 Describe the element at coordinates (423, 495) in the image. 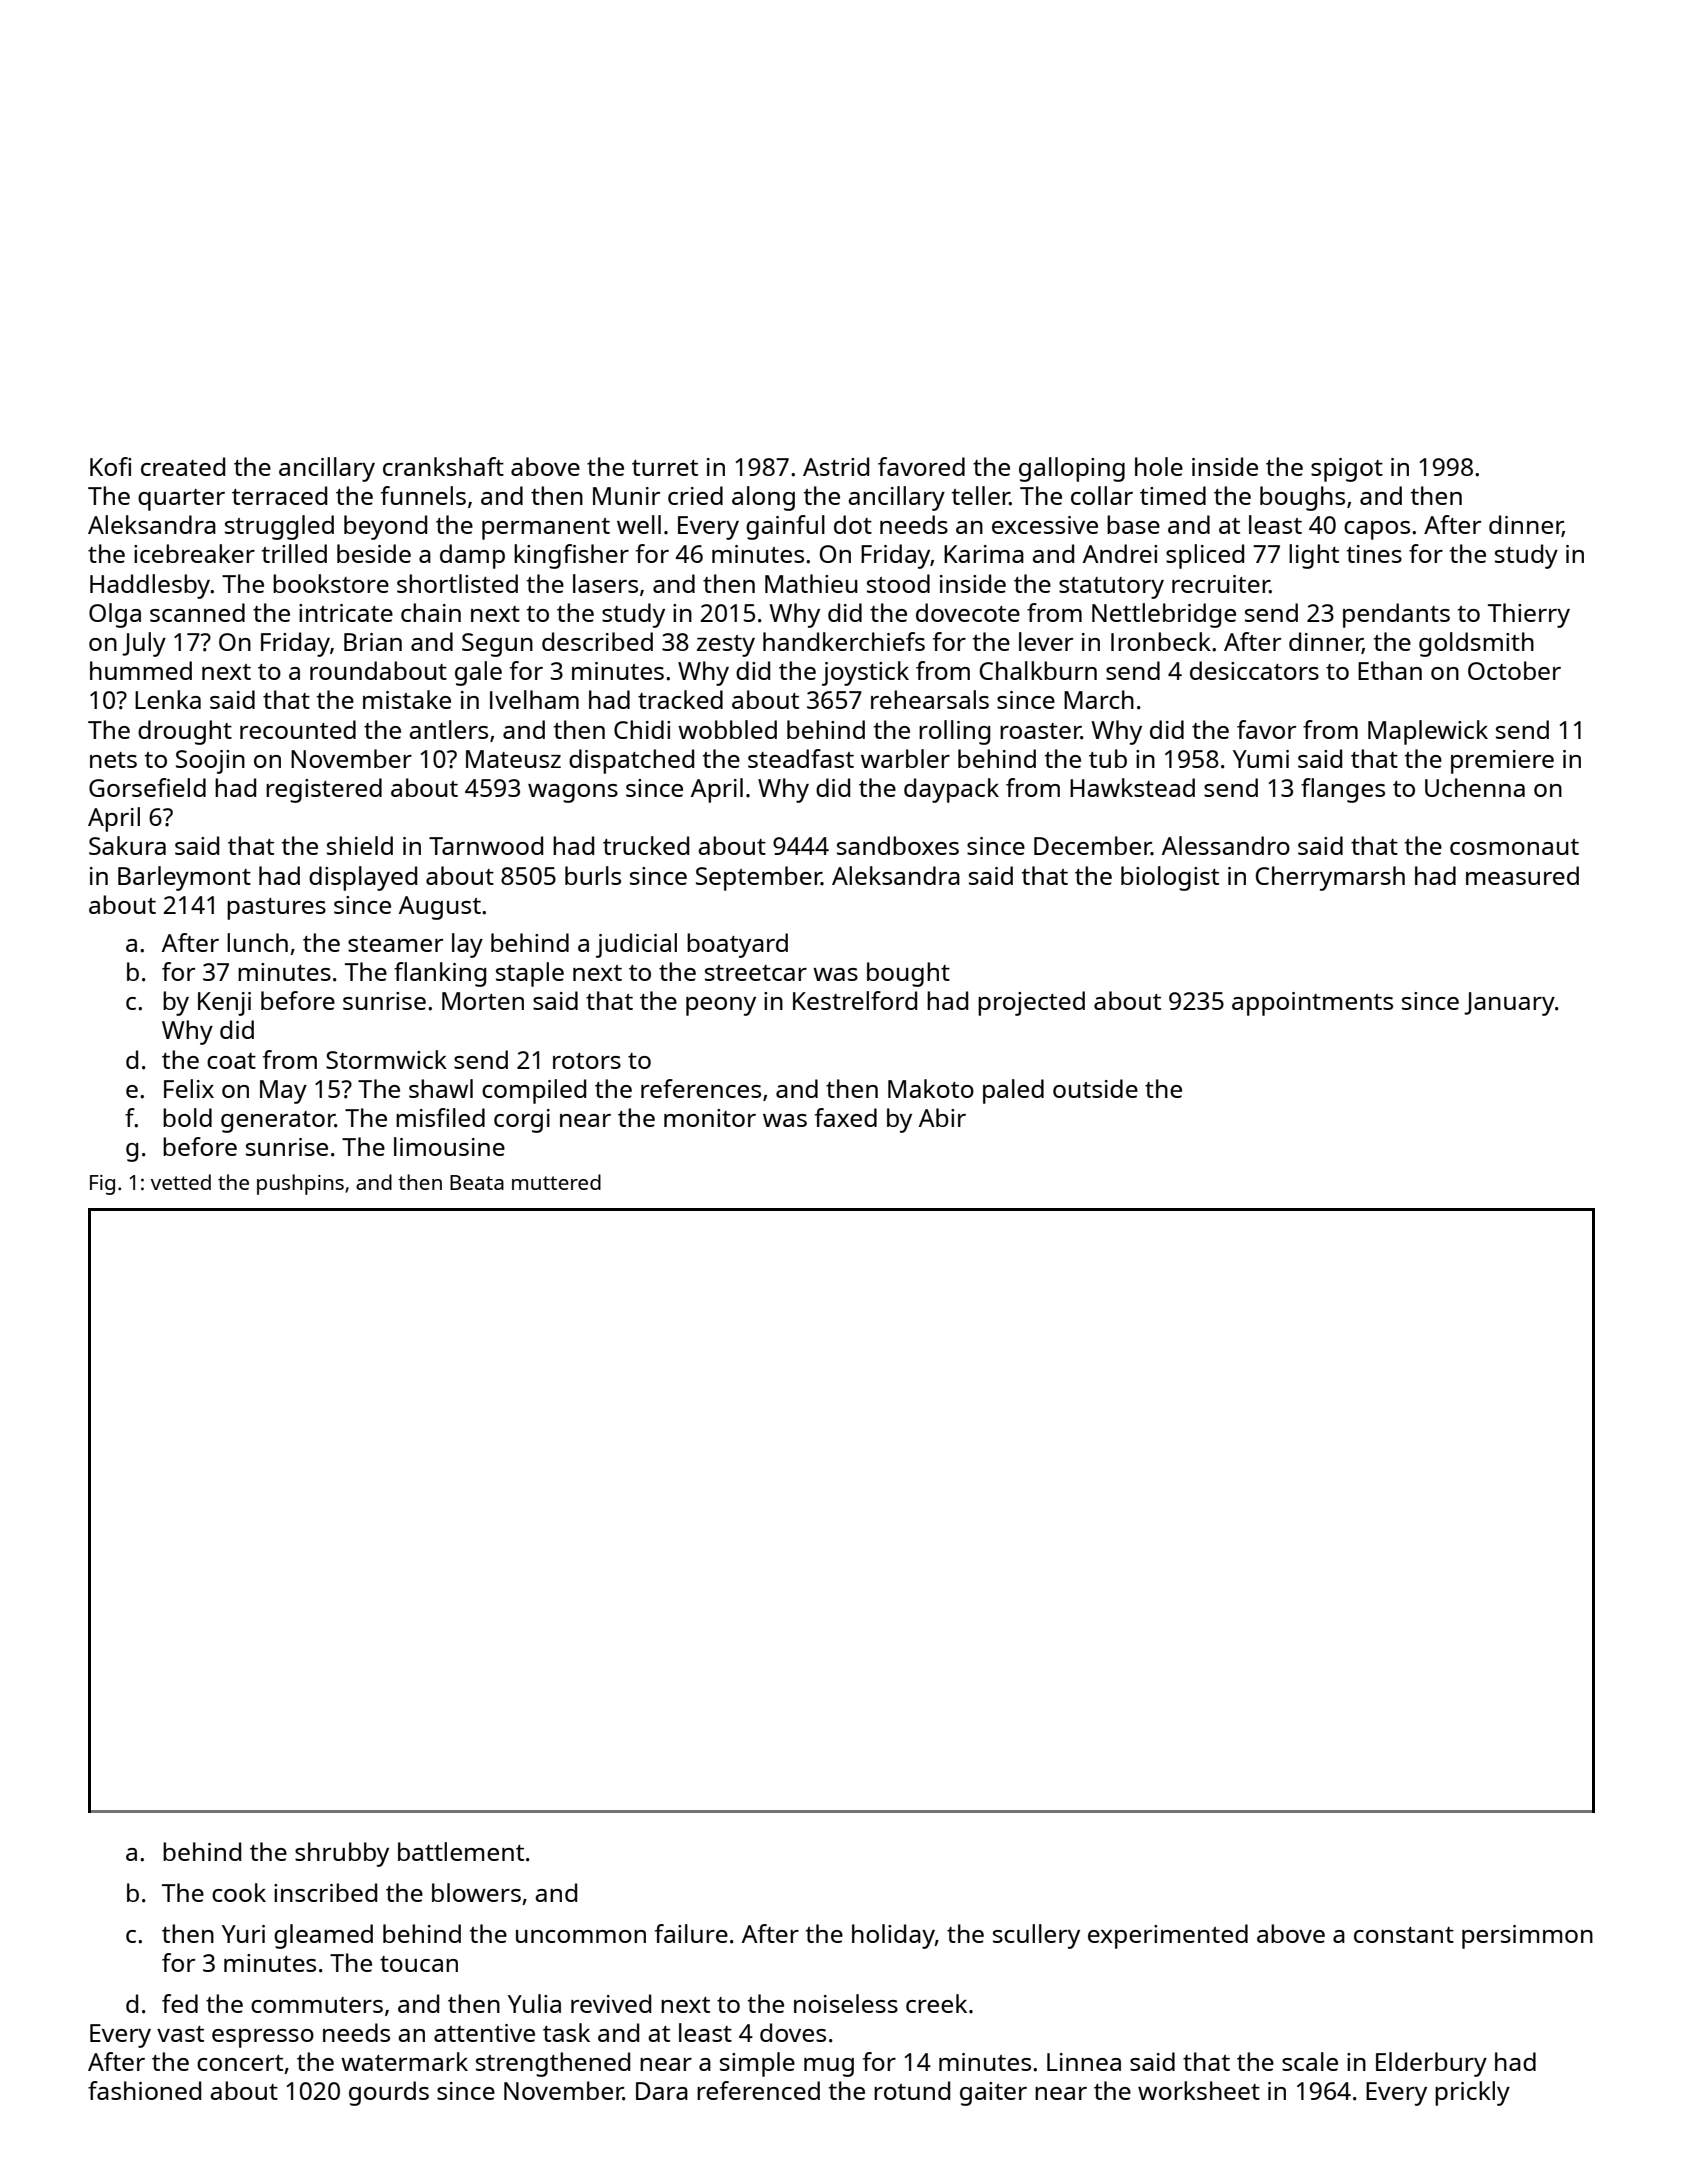

I see `funnels` at that location.
